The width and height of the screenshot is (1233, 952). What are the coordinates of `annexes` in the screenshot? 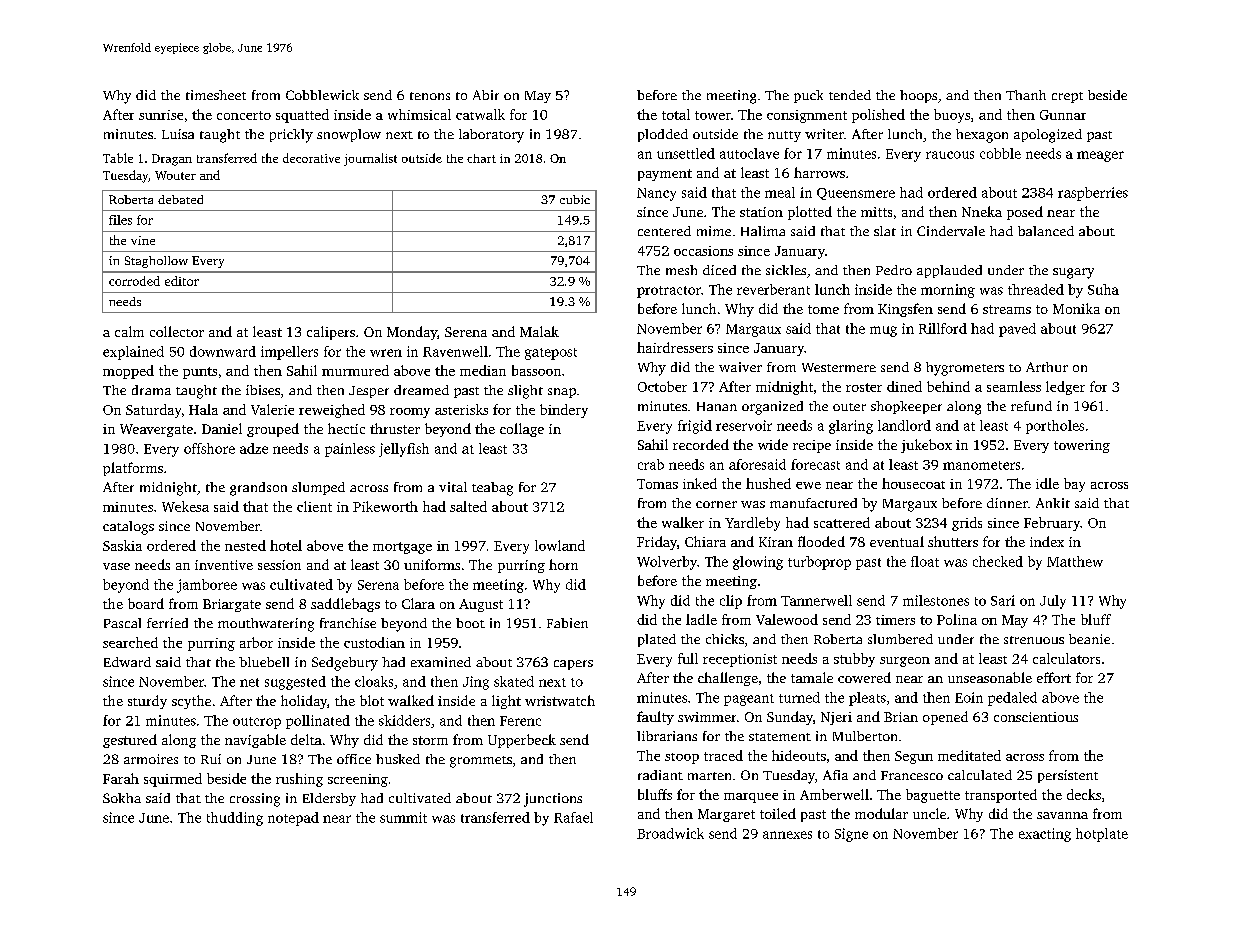 It's located at (787, 835).
